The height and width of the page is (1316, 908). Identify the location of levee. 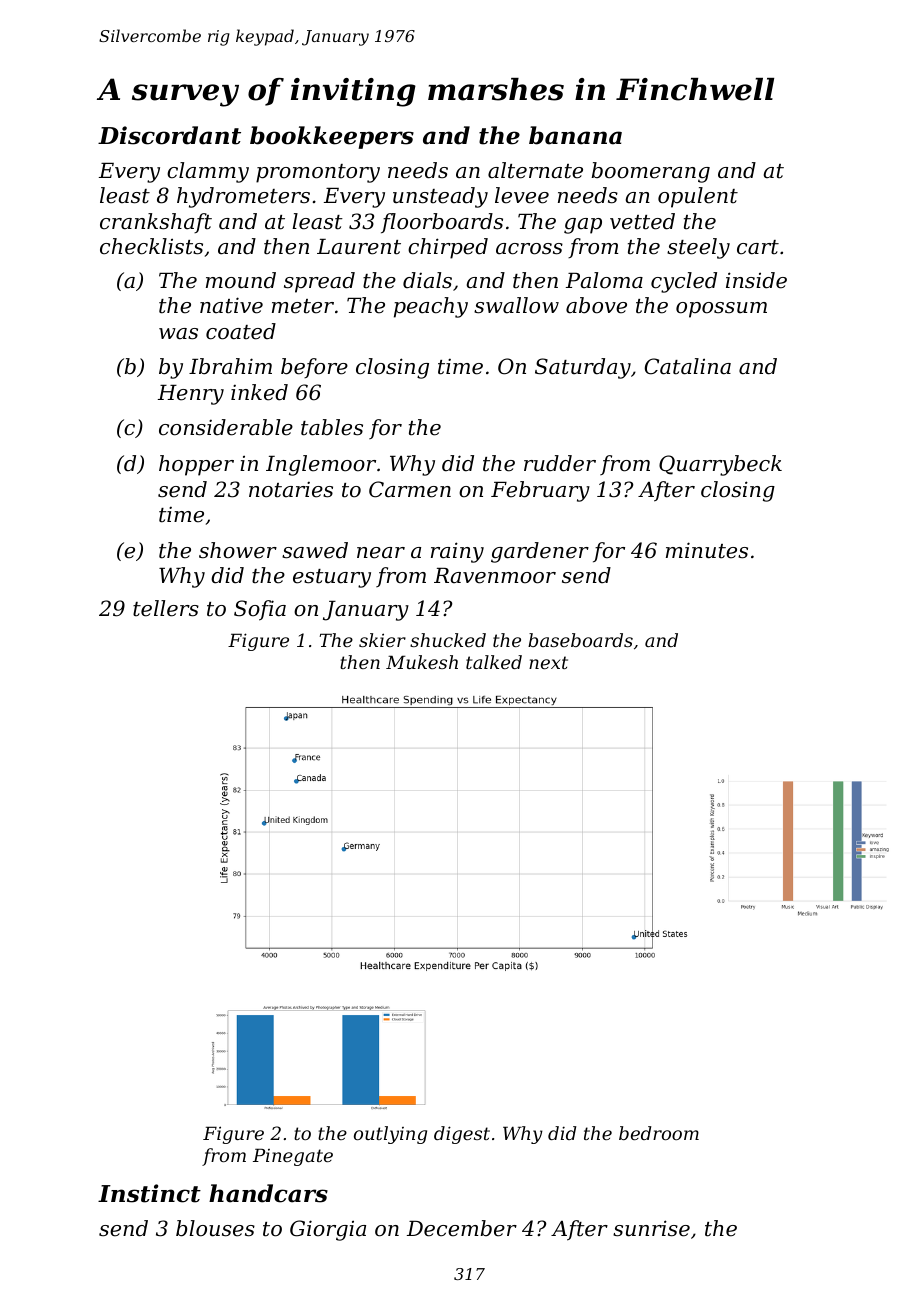
(522, 195).
